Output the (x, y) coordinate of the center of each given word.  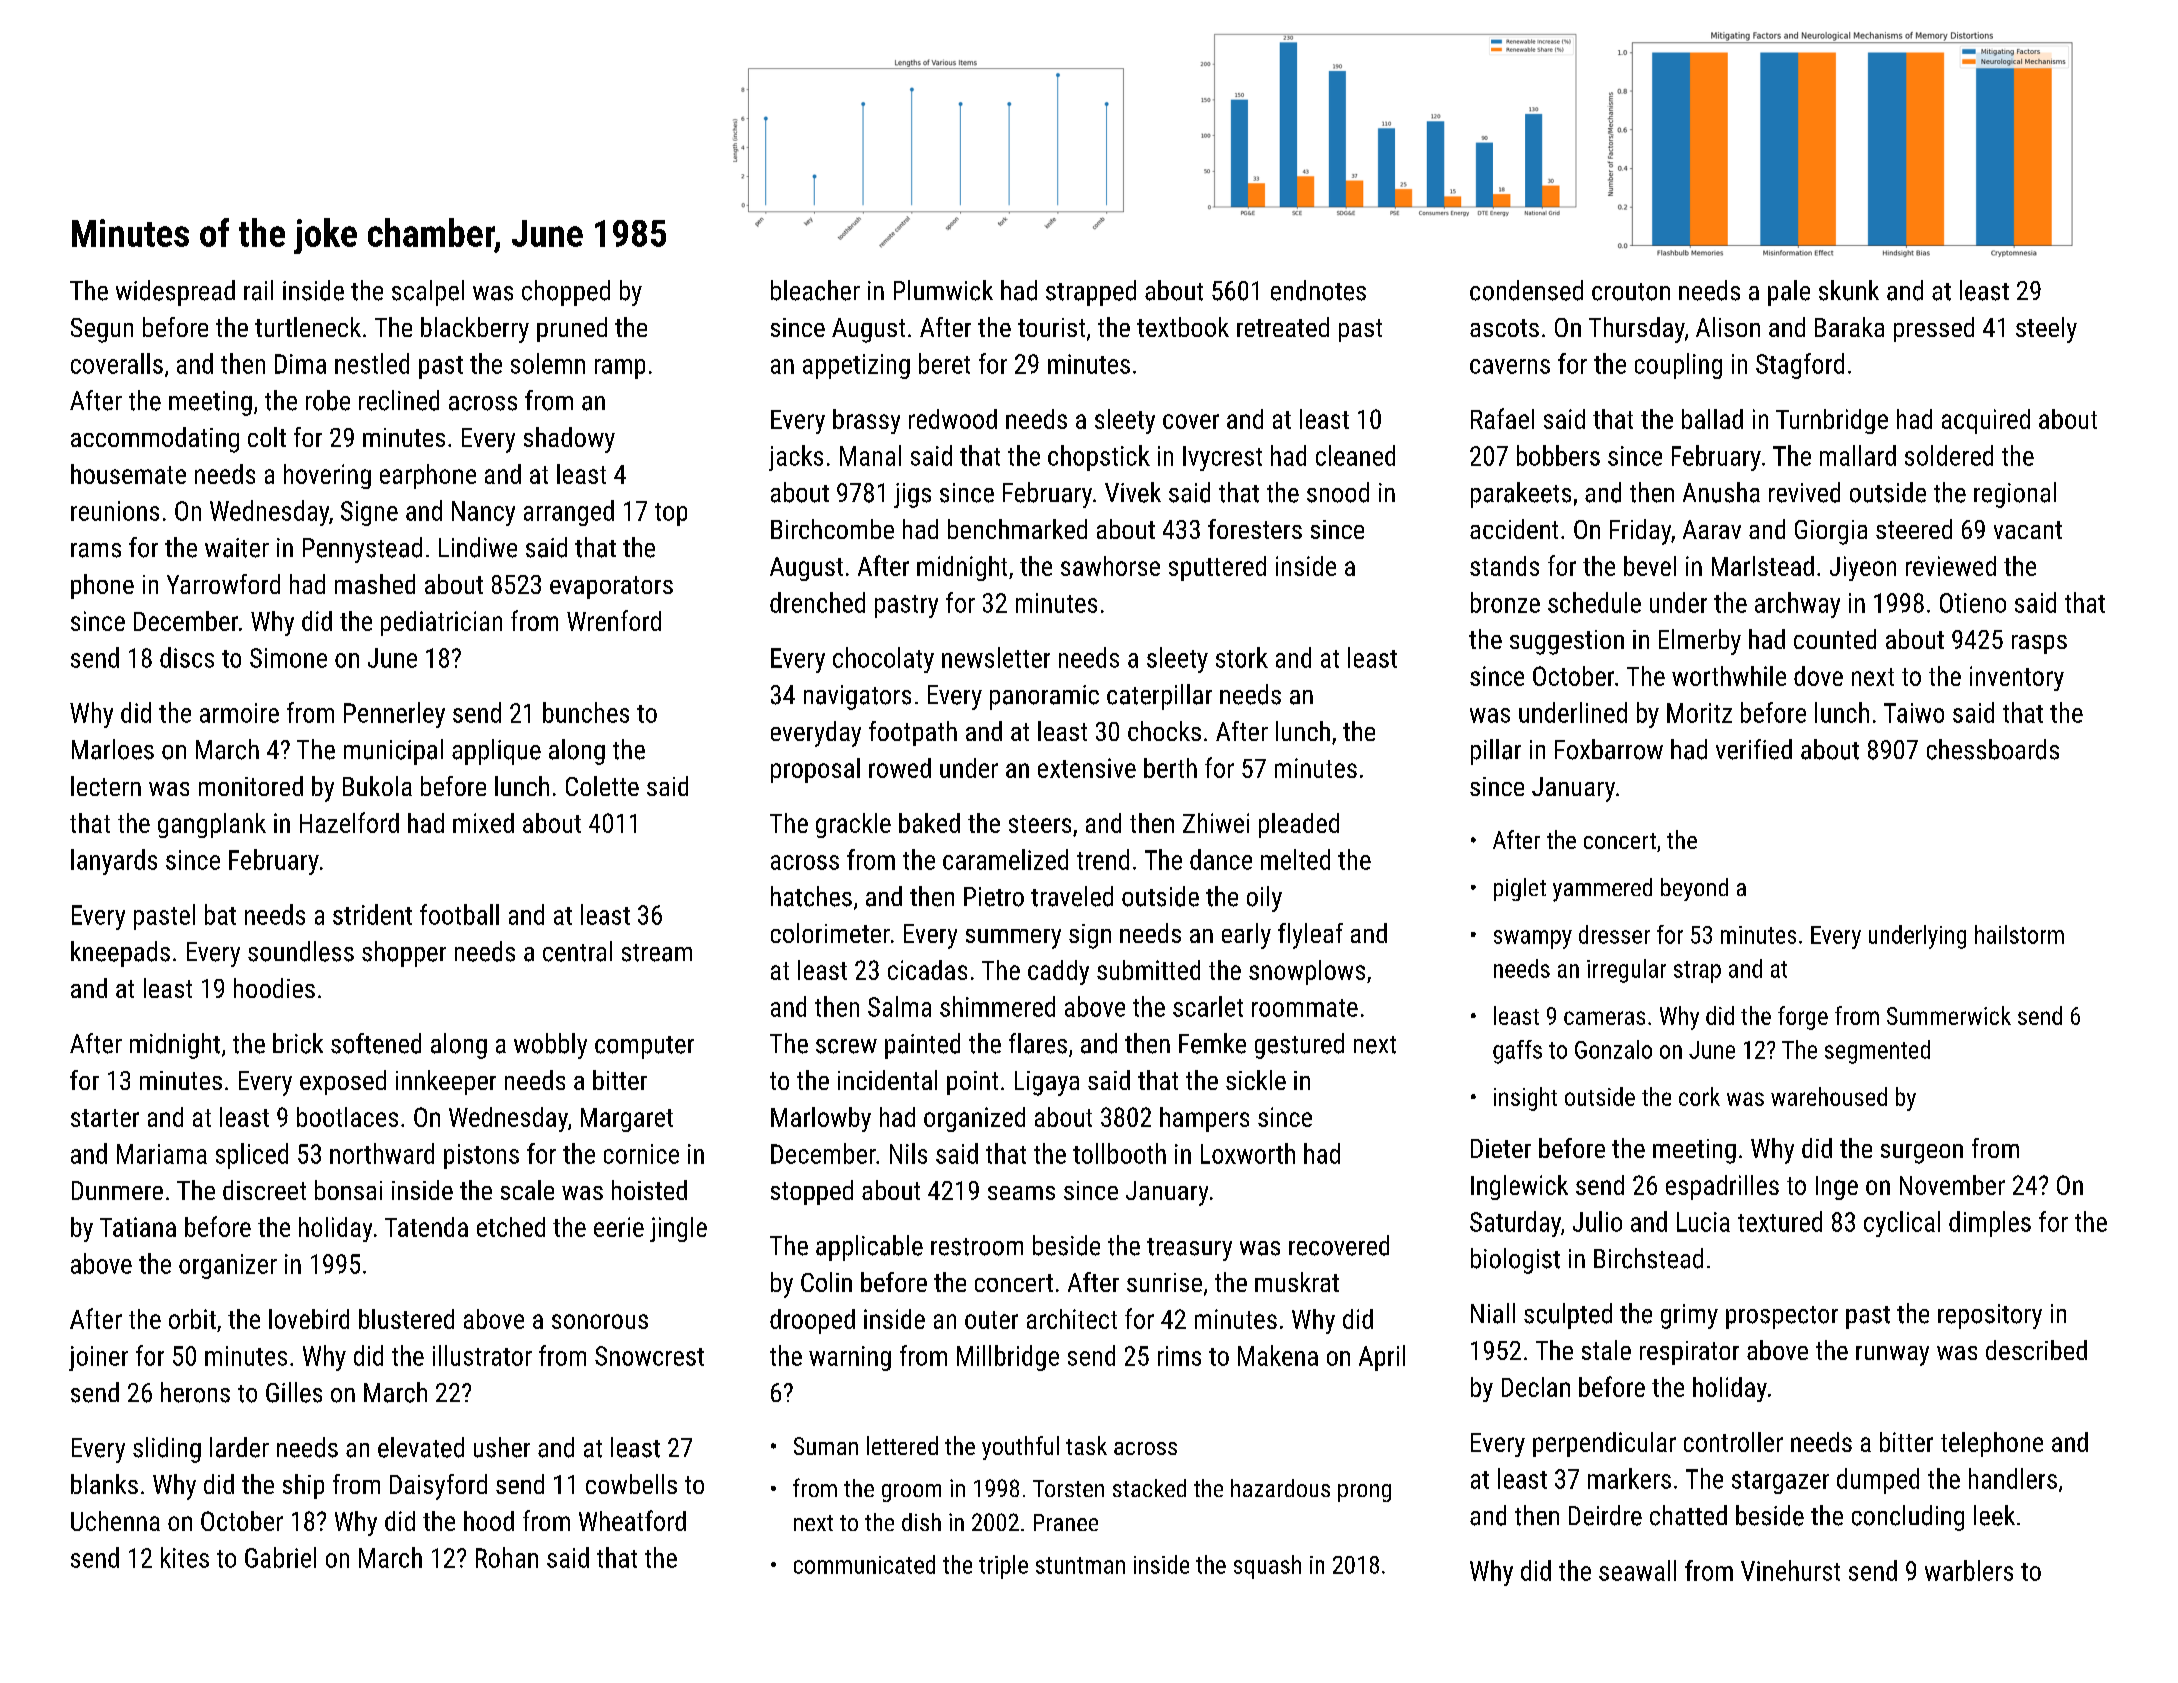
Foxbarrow (1609, 749)
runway (1892, 1356)
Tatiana (138, 1227)
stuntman (1080, 1565)
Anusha (1721, 492)
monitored (251, 786)
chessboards (1993, 749)
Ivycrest (1222, 458)
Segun (102, 330)
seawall (1637, 1570)
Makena (1278, 1355)
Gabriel (280, 1557)
